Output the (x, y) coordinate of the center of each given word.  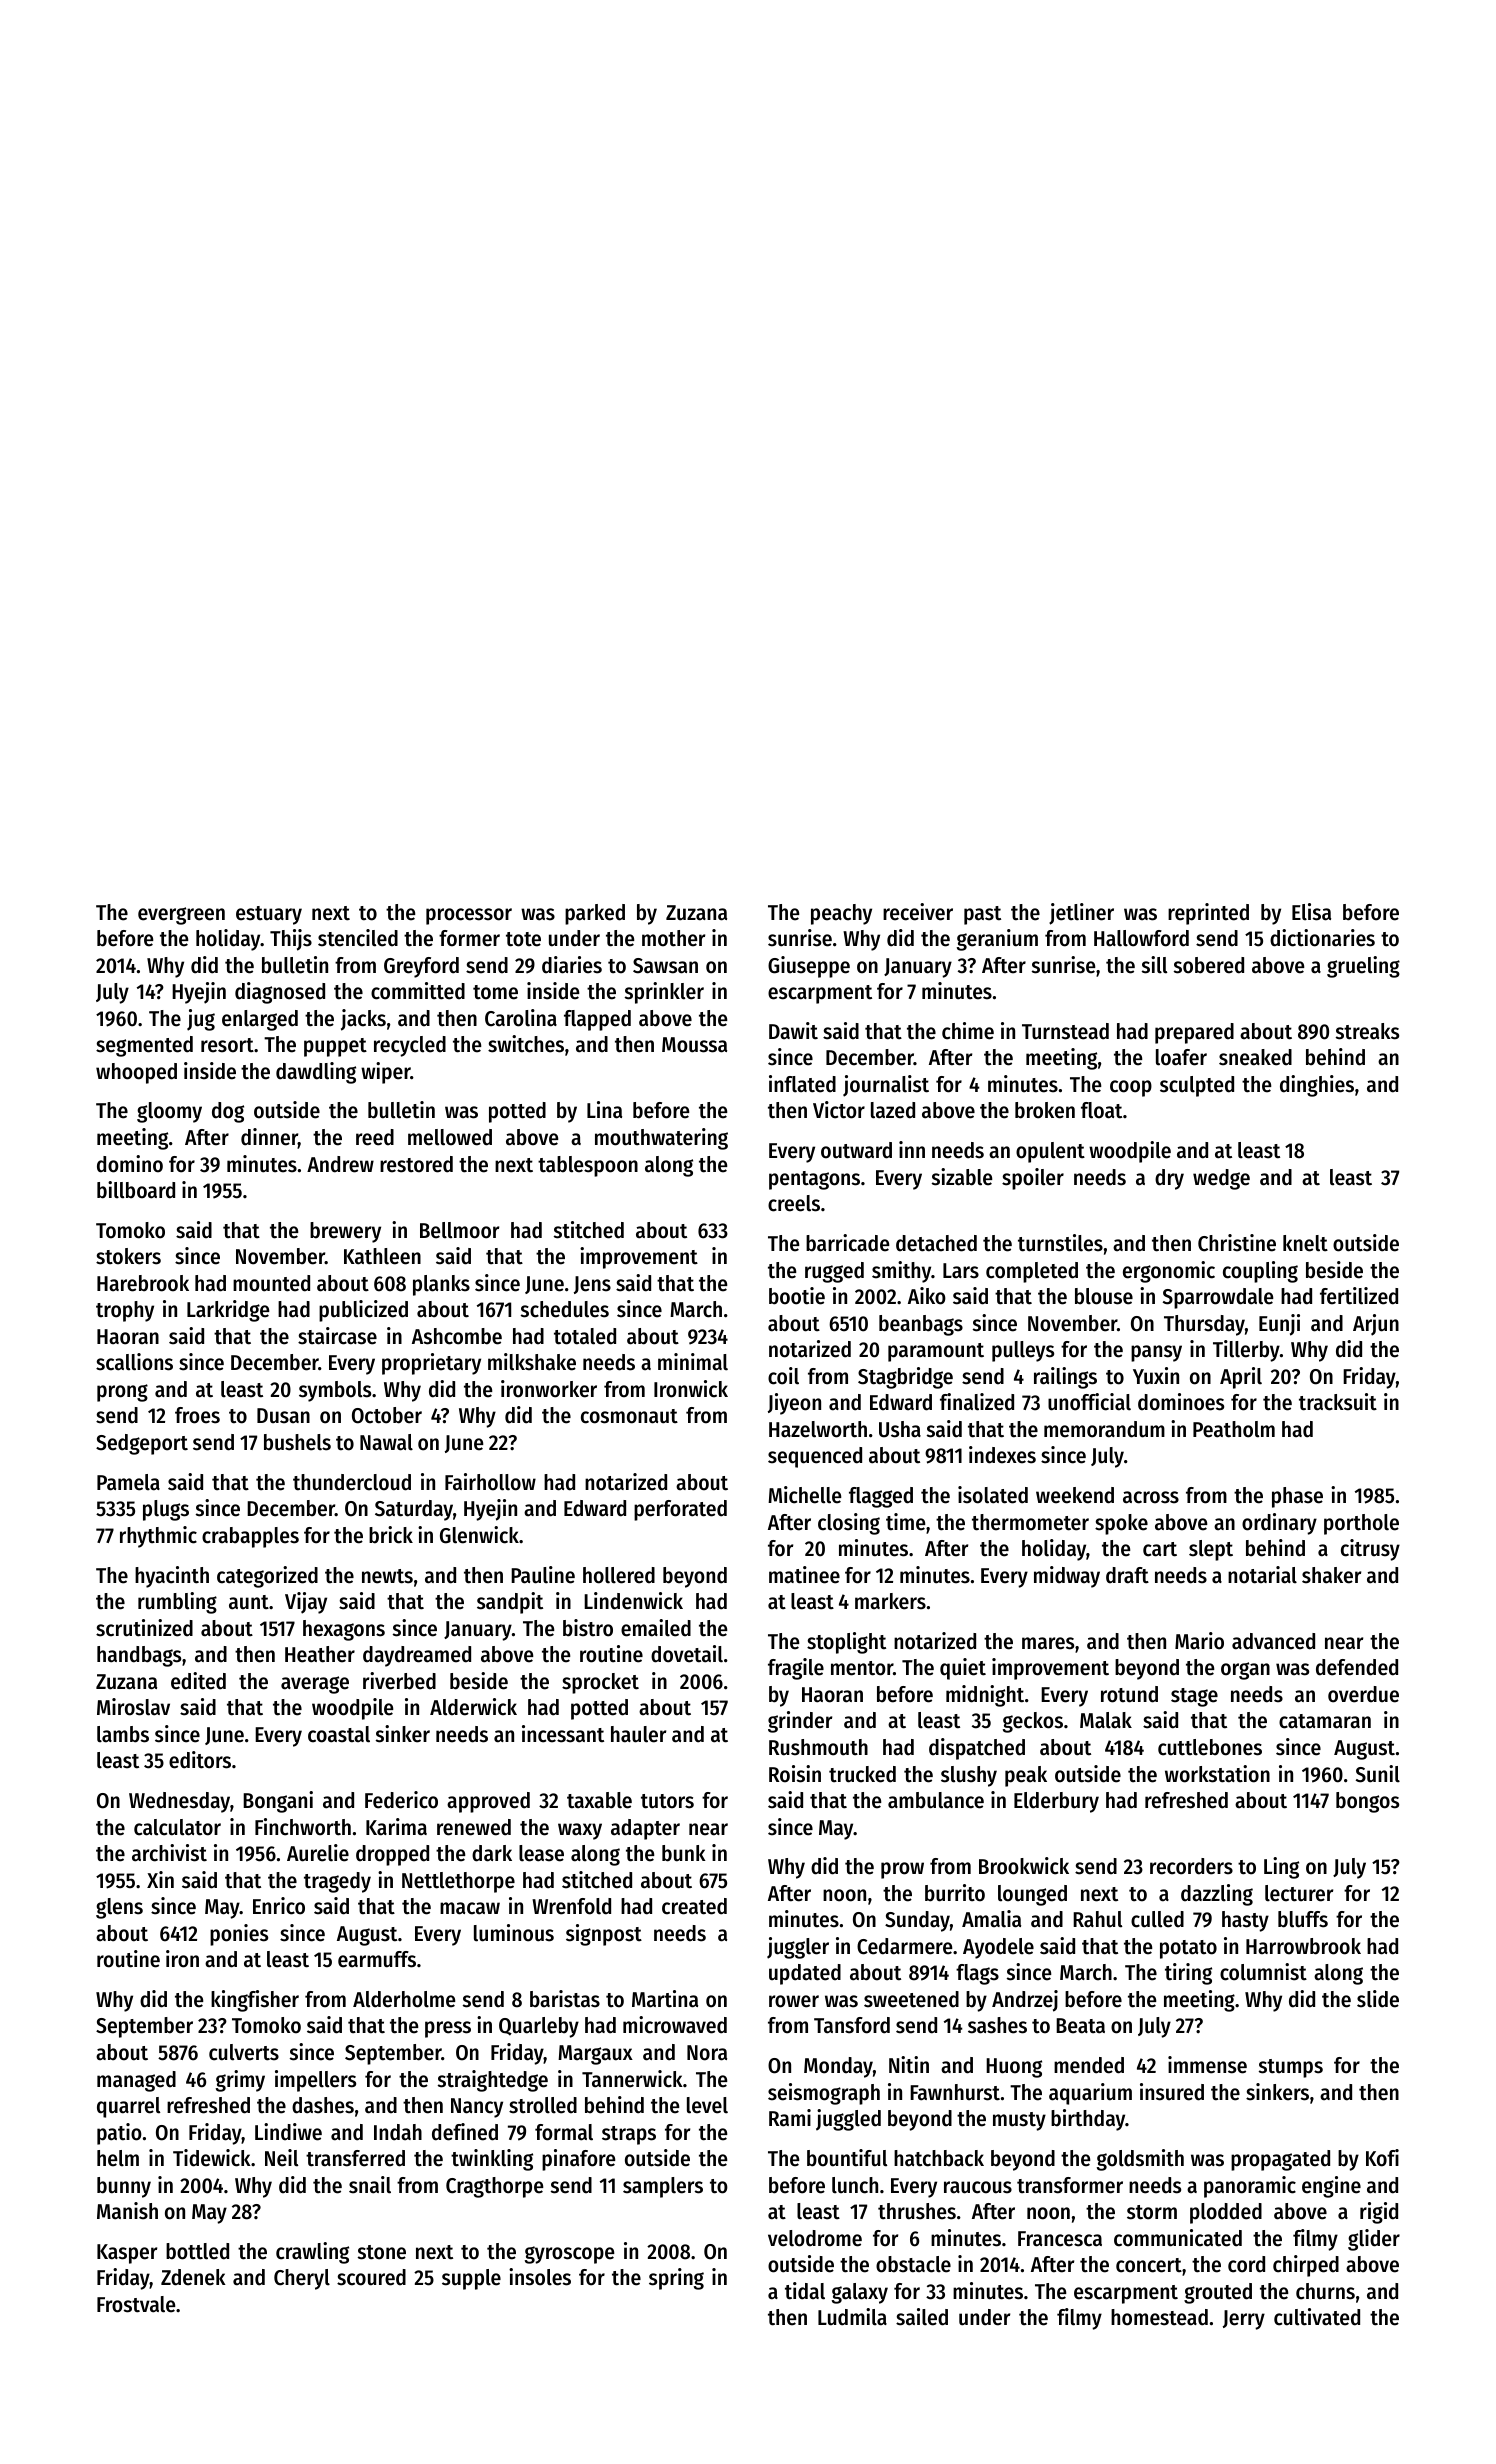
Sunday (917, 1921)
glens (119, 1908)
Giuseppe (809, 967)
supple (471, 2279)
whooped (136, 1073)
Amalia (991, 1919)
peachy (841, 914)
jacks (363, 1020)
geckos (1033, 1722)
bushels (297, 1442)
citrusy (1370, 1550)
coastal (339, 1734)
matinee (804, 1575)
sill (1154, 965)
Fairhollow (490, 1482)
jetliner (1081, 914)
